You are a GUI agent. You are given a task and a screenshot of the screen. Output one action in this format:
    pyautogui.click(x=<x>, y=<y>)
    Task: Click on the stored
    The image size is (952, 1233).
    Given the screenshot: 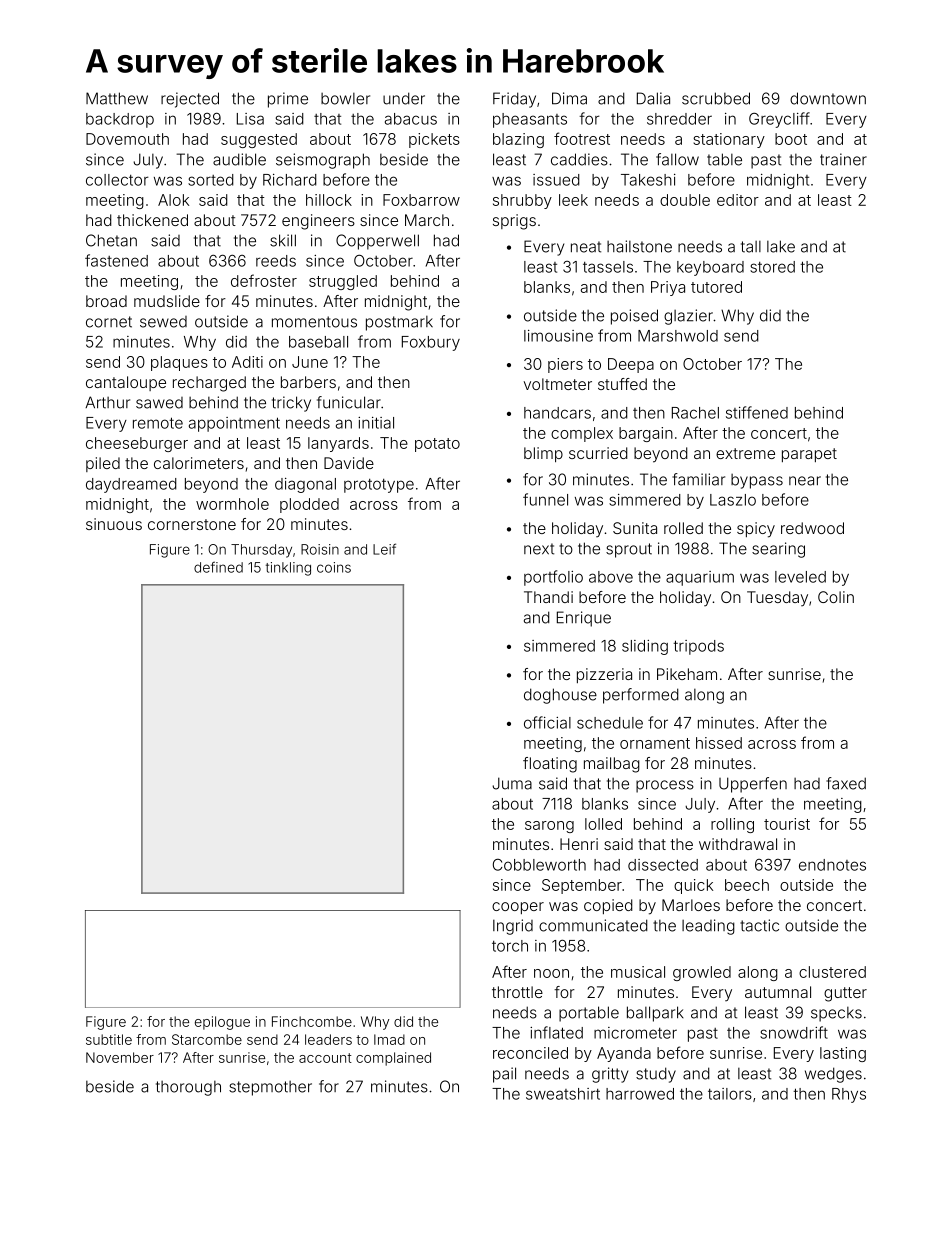 What is the action you would take?
    pyautogui.click(x=772, y=267)
